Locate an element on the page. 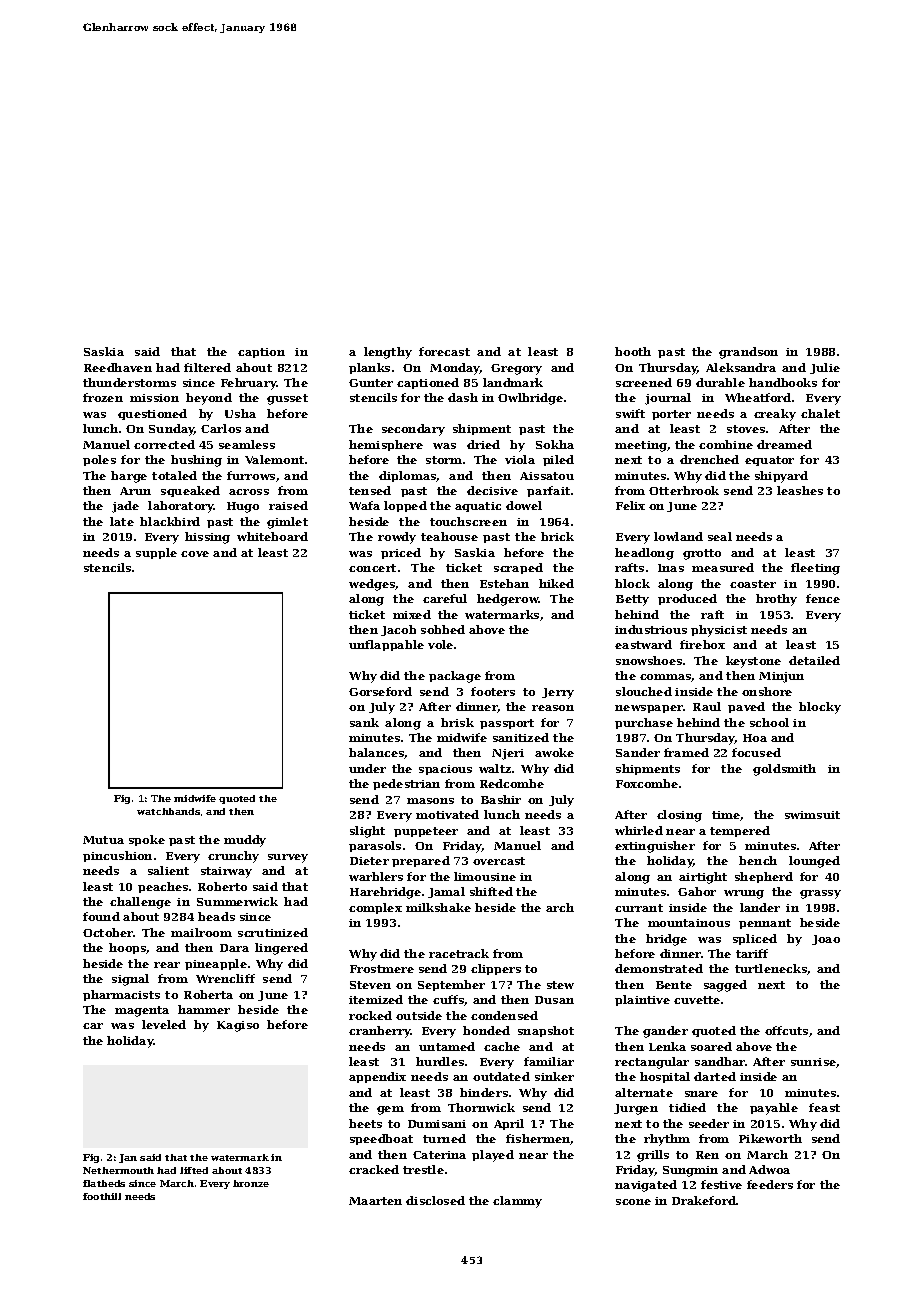 Image resolution: width=924 pixels, height=1308 pixels. sank is located at coordinates (364, 722).
